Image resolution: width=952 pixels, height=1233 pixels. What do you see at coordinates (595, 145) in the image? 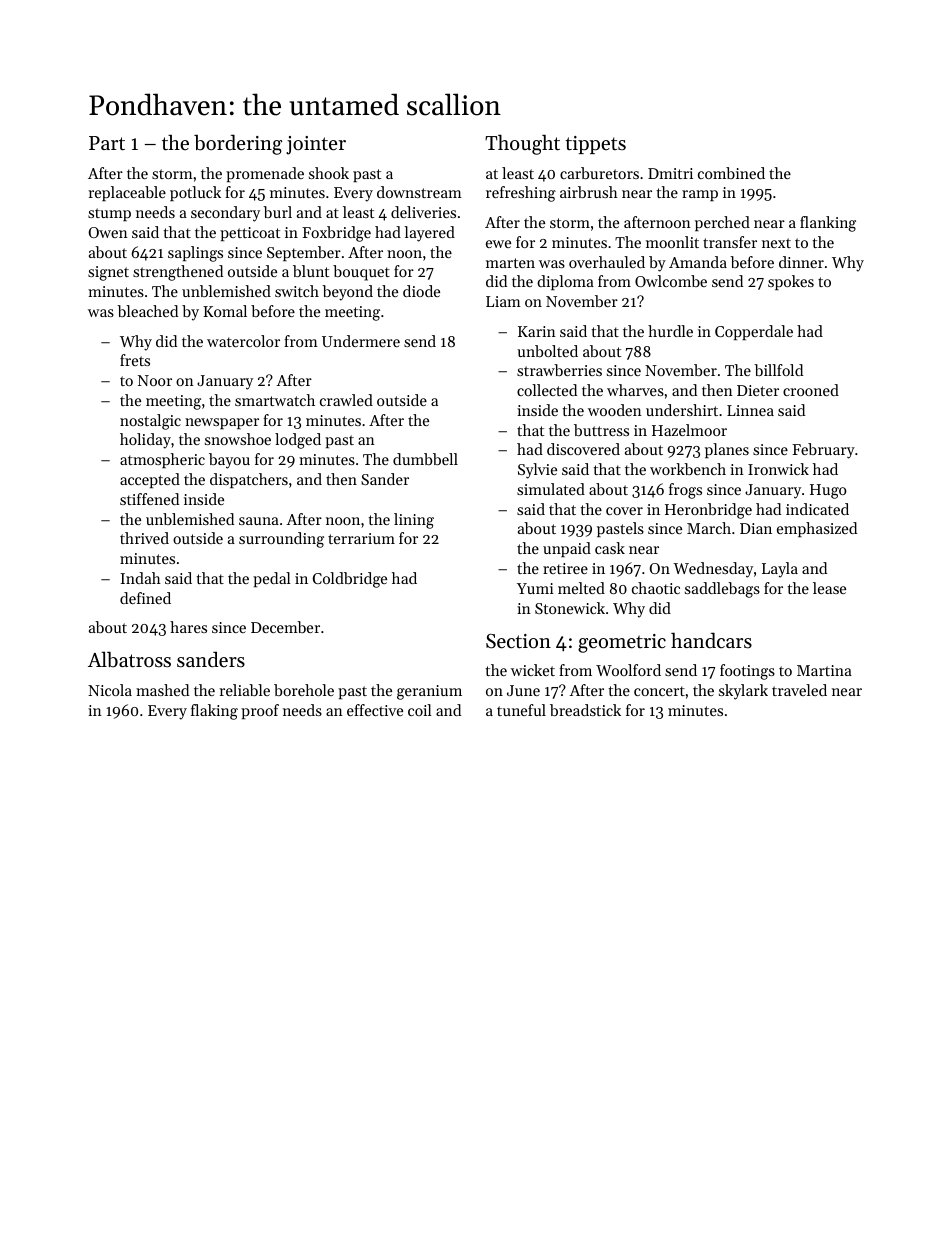
I see `tippets` at bounding box center [595, 145].
